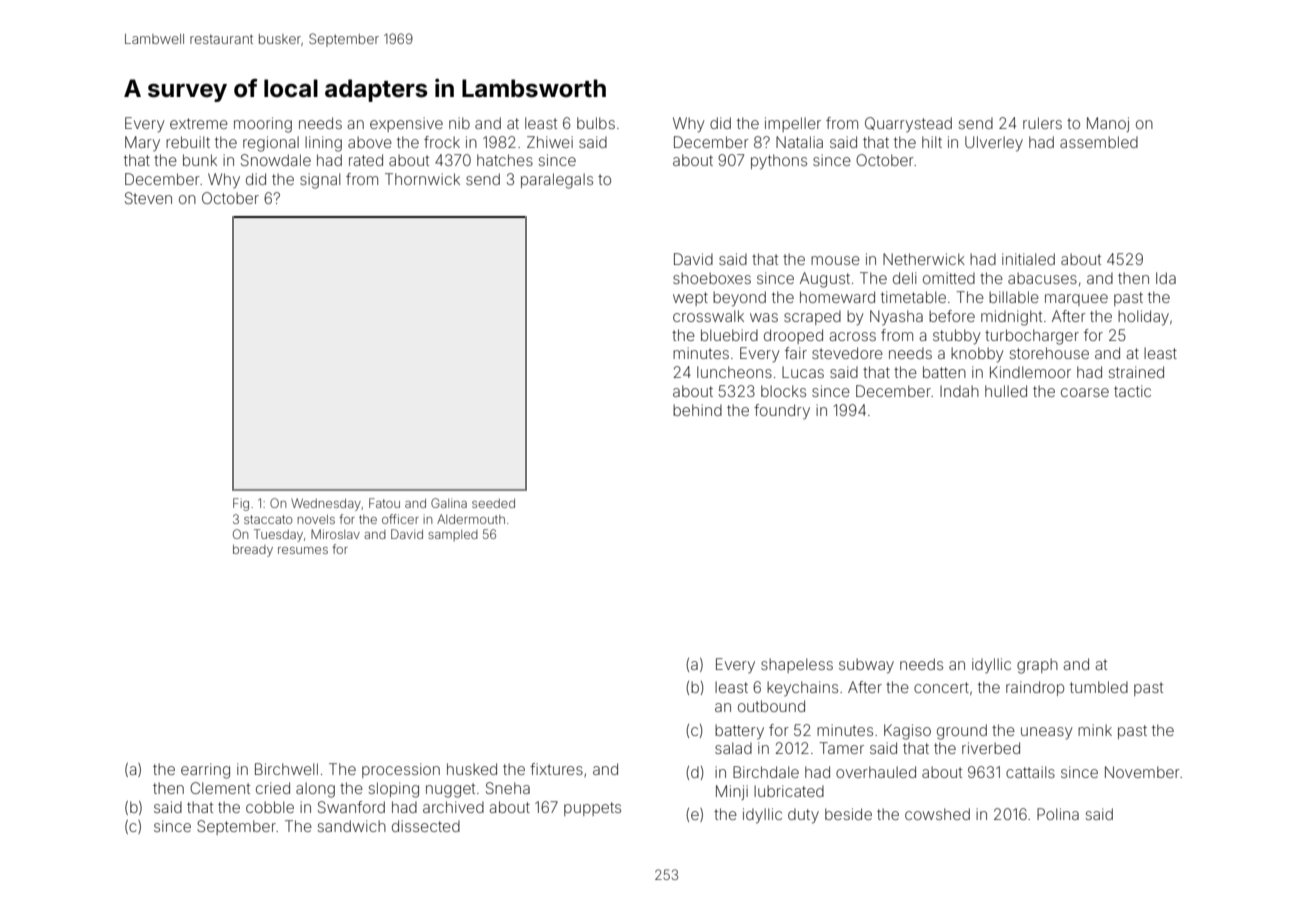 The width and height of the screenshot is (1308, 924). Describe the element at coordinates (366, 160) in the screenshot. I see `rated` at that location.
